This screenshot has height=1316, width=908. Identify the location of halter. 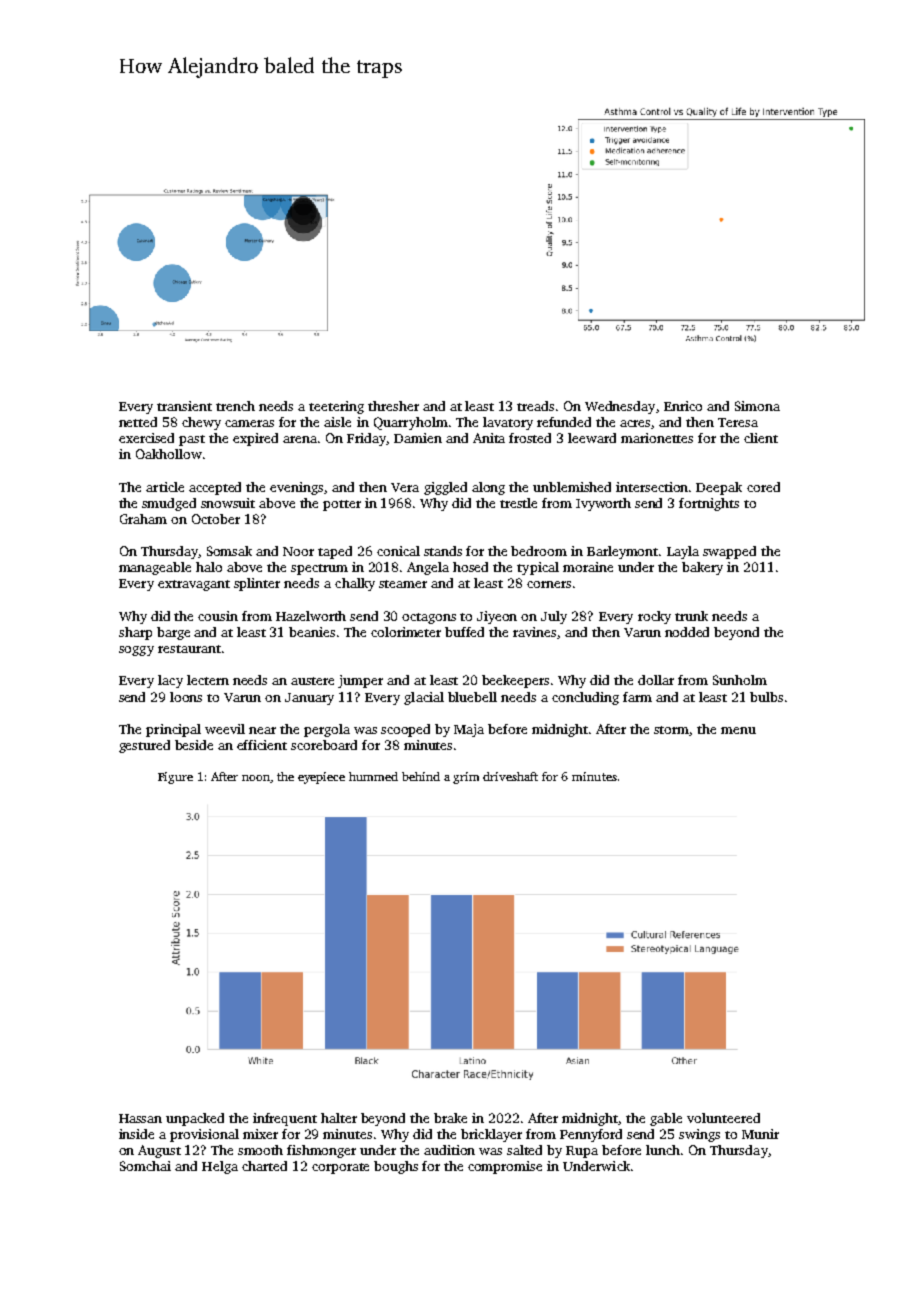
(339, 1118).
